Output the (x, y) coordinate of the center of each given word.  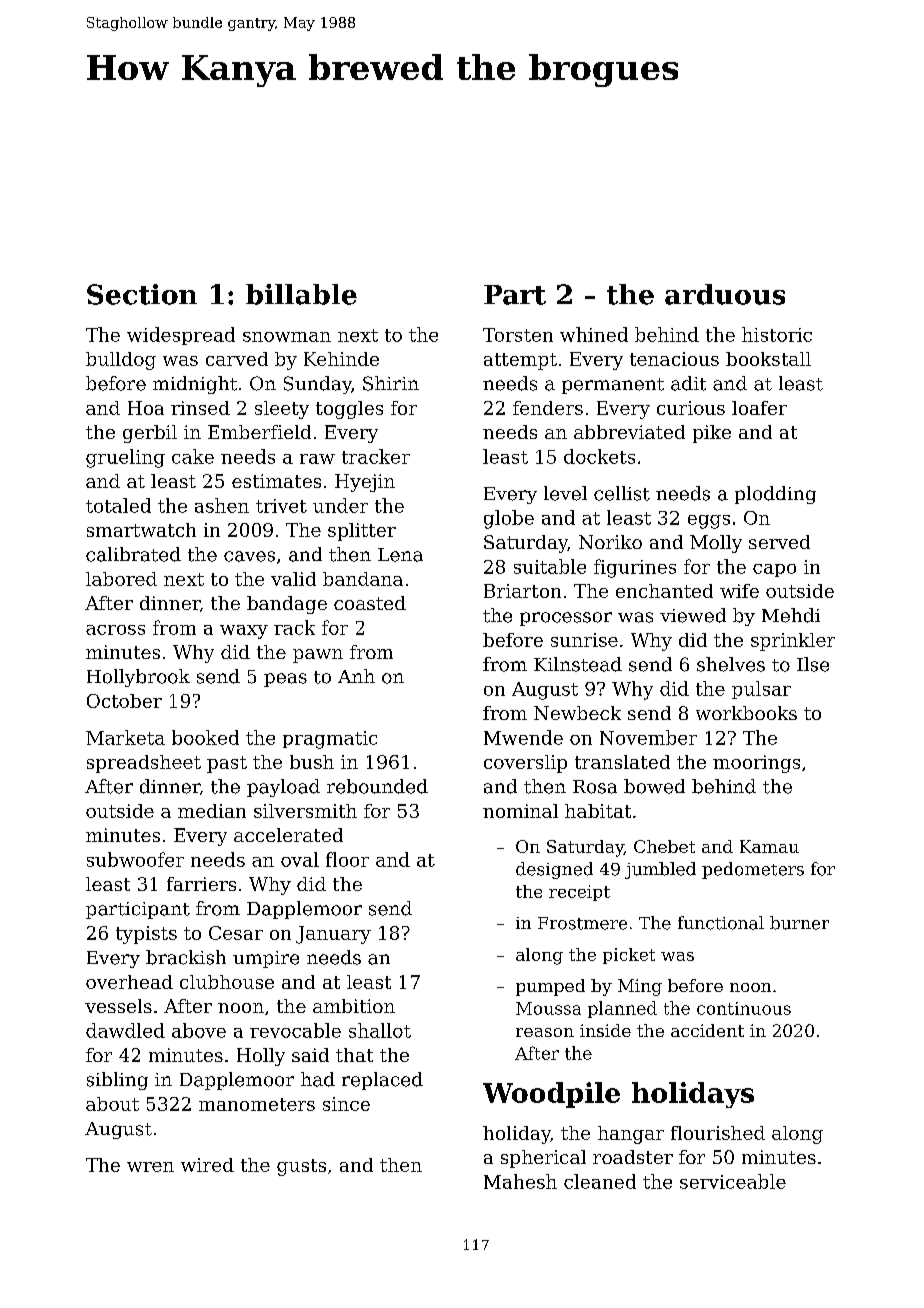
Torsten (518, 335)
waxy (244, 632)
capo (774, 570)
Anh (356, 676)
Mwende (523, 737)
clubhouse (227, 982)
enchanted (664, 591)
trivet (281, 506)
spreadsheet (144, 764)
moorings (756, 764)
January (333, 935)
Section (142, 294)
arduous (725, 294)
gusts (301, 1167)
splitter (362, 532)
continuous (744, 1008)
